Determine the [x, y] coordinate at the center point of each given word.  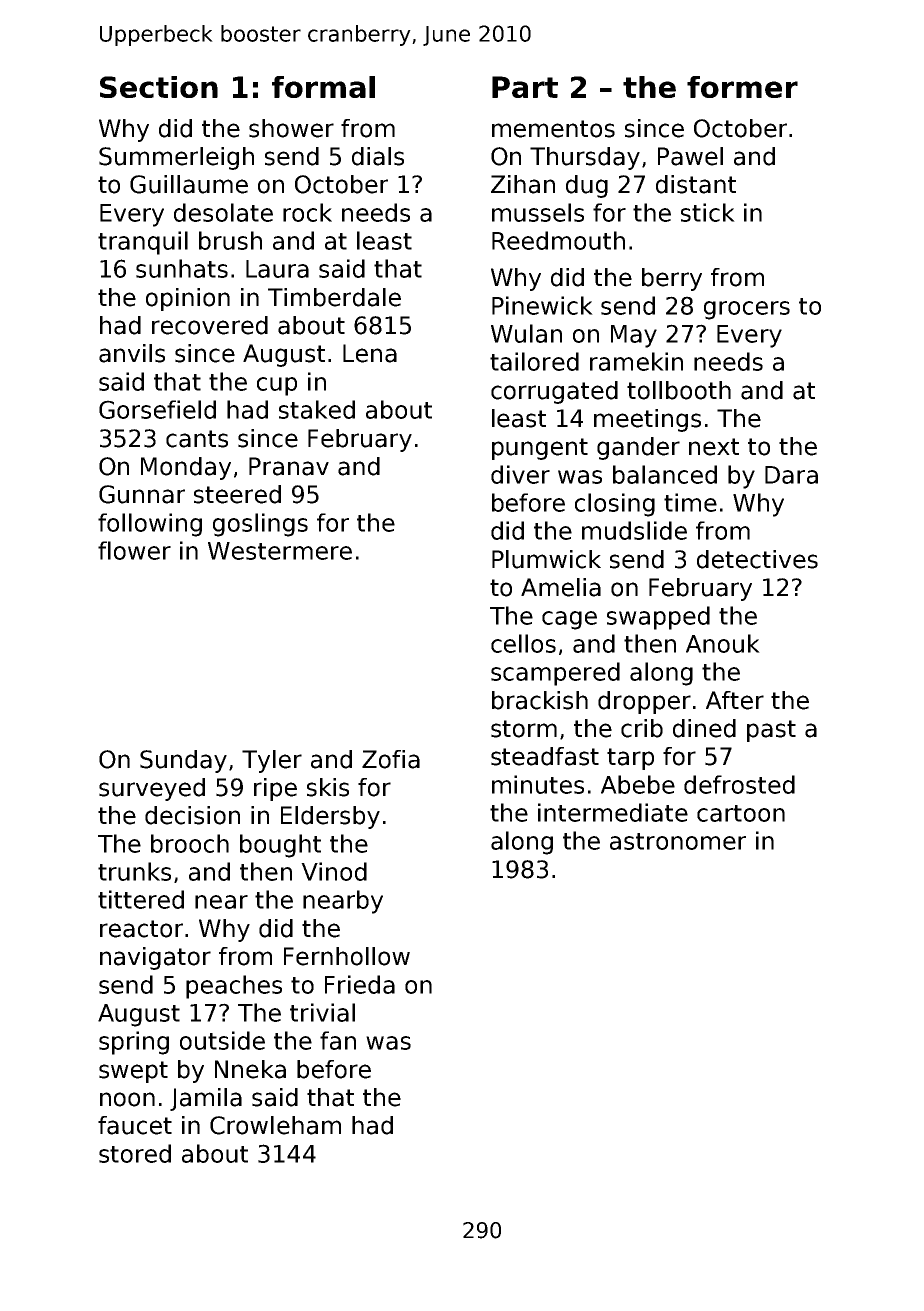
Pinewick [542, 305]
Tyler [272, 761]
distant [696, 184]
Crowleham [275, 1125]
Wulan [526, 333]
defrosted [739, 784]
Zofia [391, 759]
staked [317, 409]
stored [135, 1153]
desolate [223, 212]
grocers [747, 310]
